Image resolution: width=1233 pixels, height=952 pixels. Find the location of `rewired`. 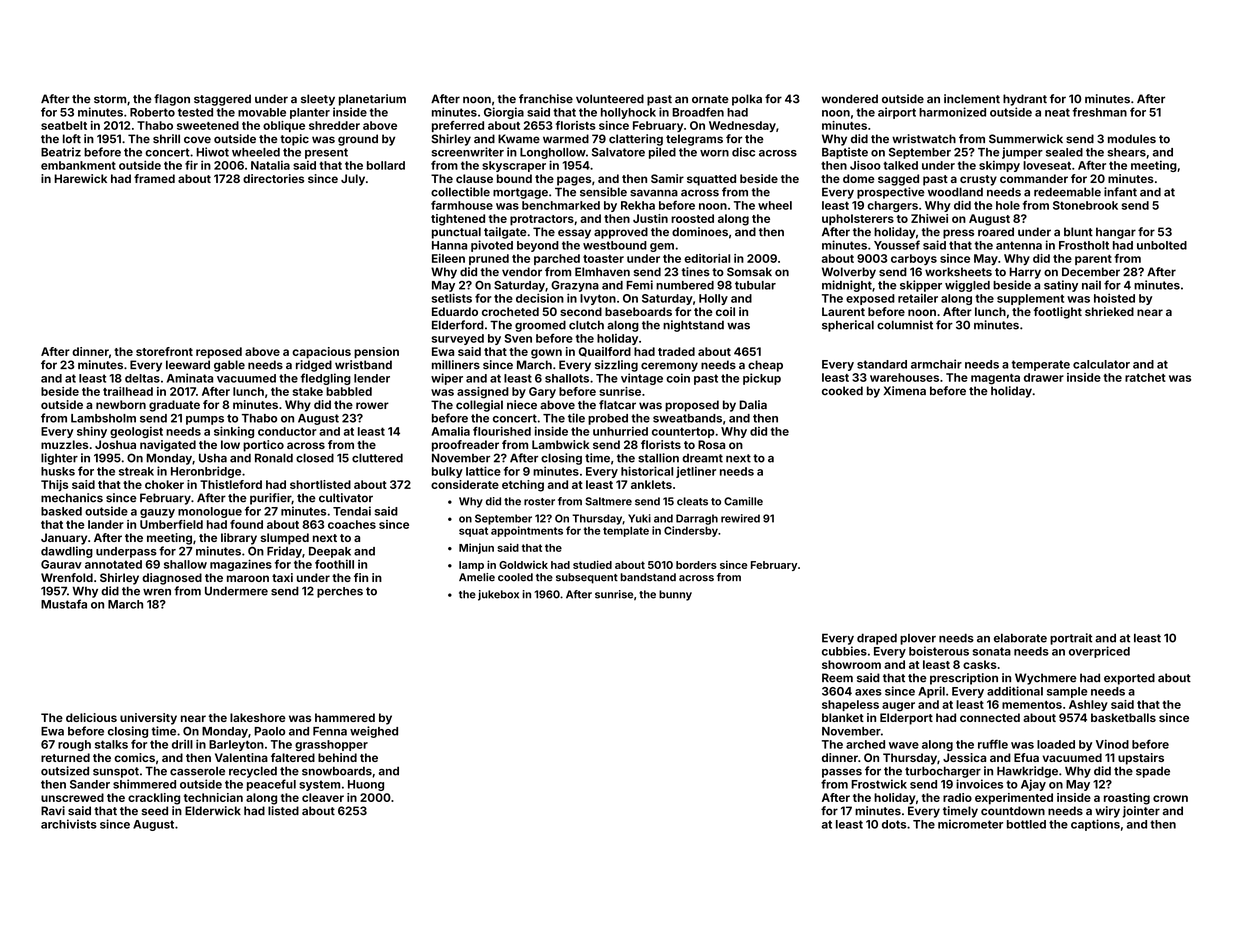

rewired is located at coordinates (740, 518).
